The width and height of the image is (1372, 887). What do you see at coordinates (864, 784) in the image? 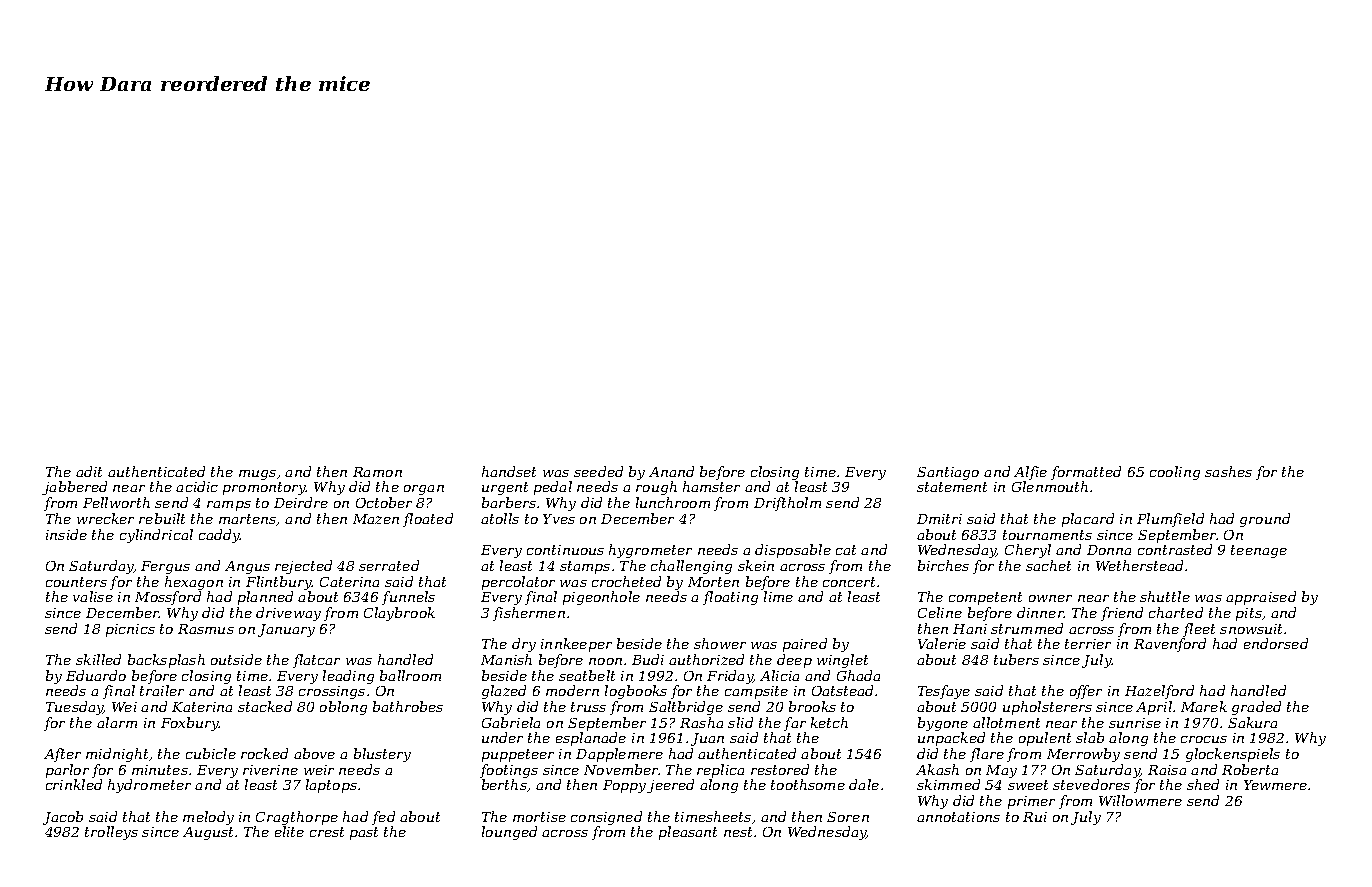
I see `dale` at bounding box center [864, 784].
